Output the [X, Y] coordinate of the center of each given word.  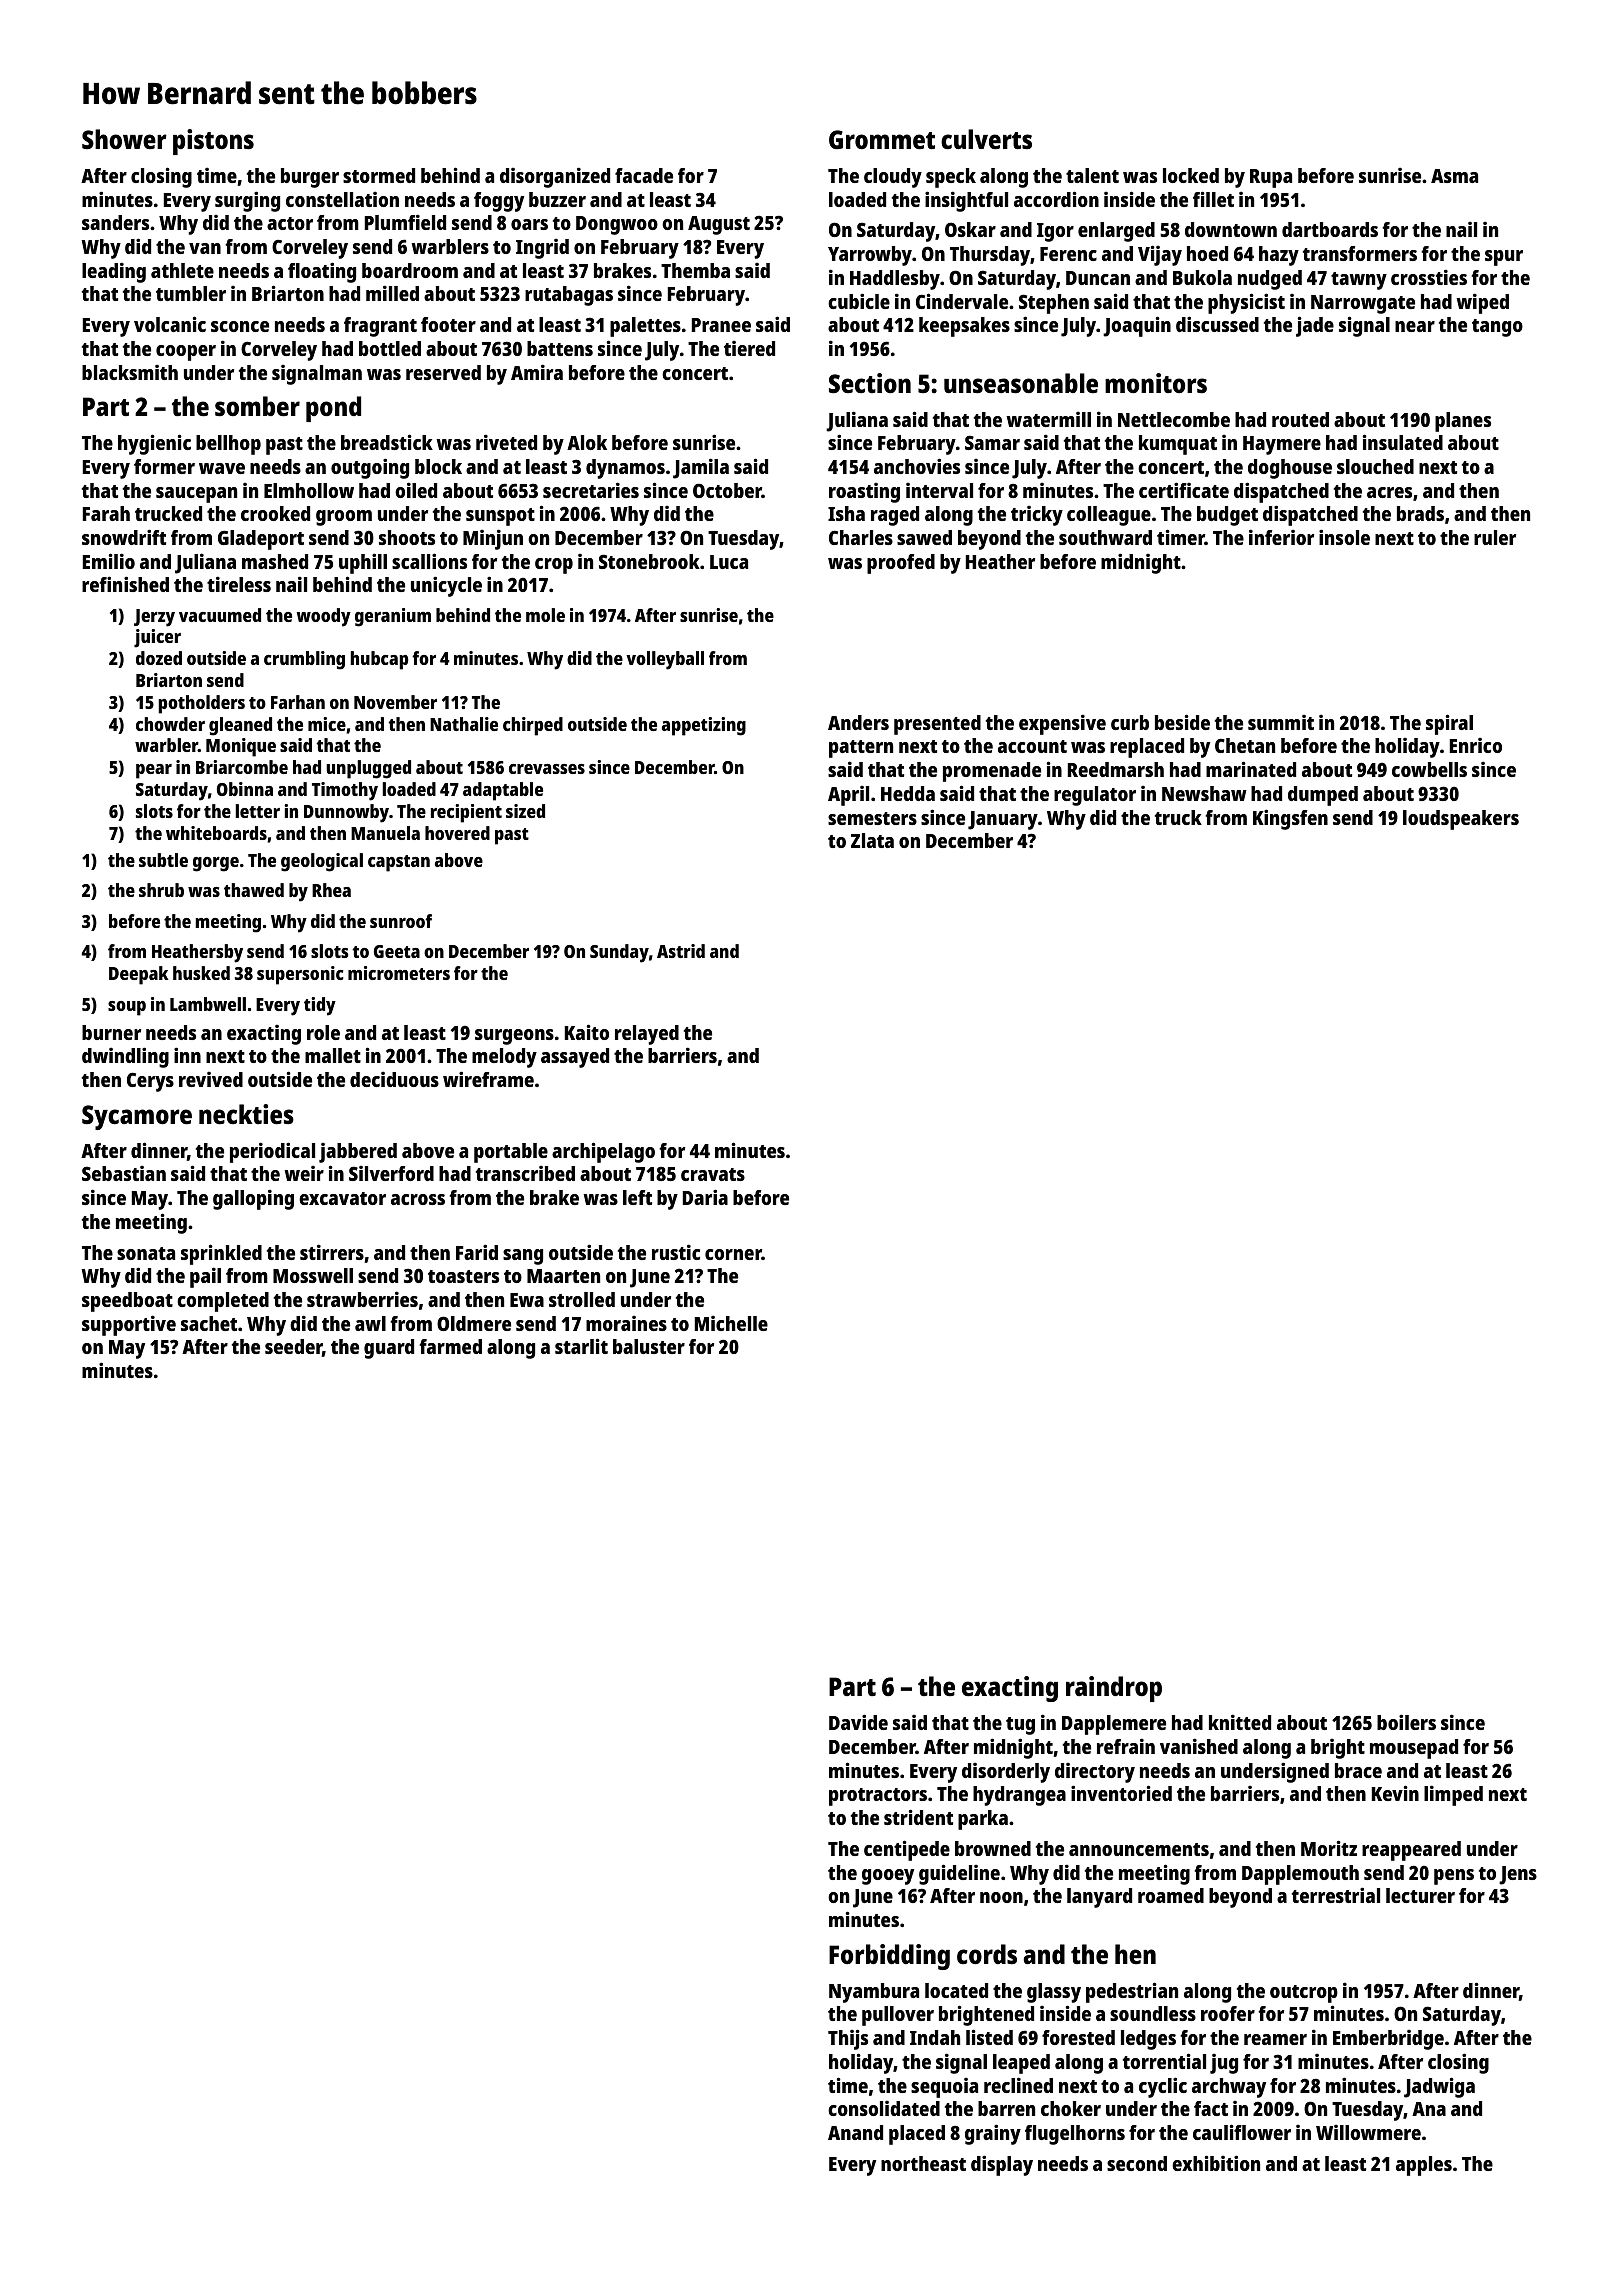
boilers [1406, 1722]
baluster [649, 1346]
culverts [986, 139]
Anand [855, 2132]
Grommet [882, 140]
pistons [213, 142]
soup [127, 1008]
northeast [923, 2163]
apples [1424, 2166]
